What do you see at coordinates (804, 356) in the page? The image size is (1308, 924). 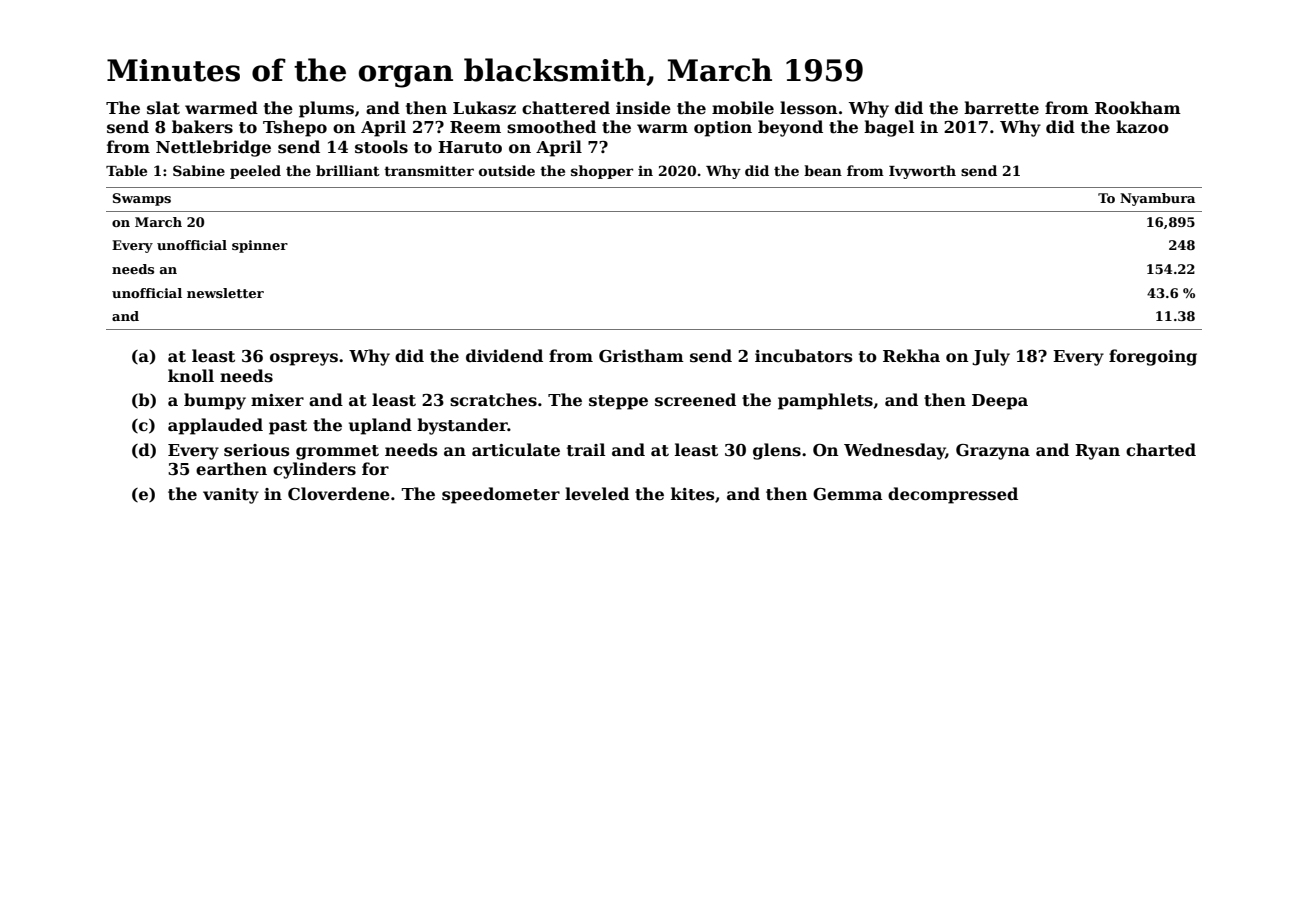 I see `incubators` at bounding box center [804, 356].
